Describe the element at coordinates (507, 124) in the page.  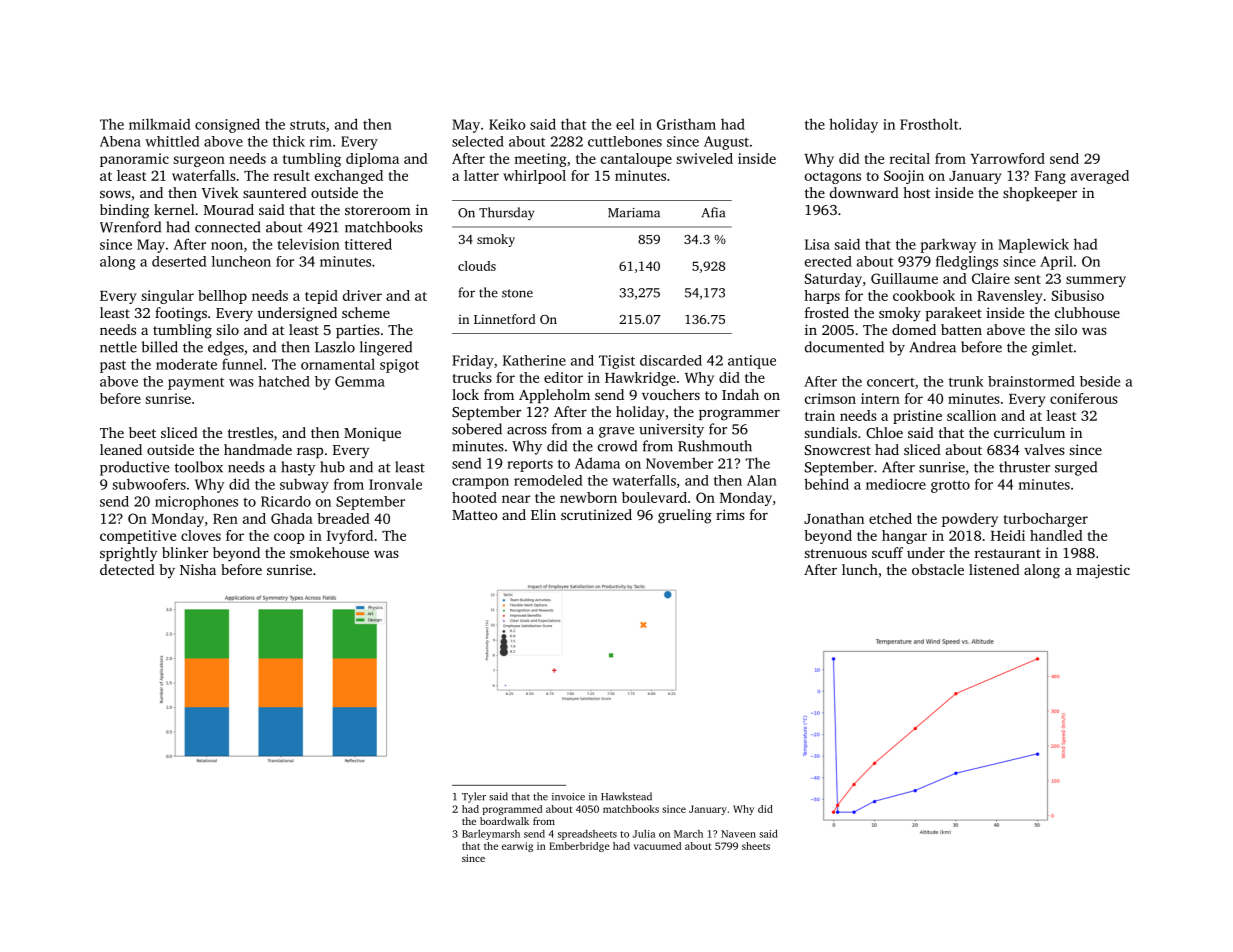
I see `Keiko` at that location.
